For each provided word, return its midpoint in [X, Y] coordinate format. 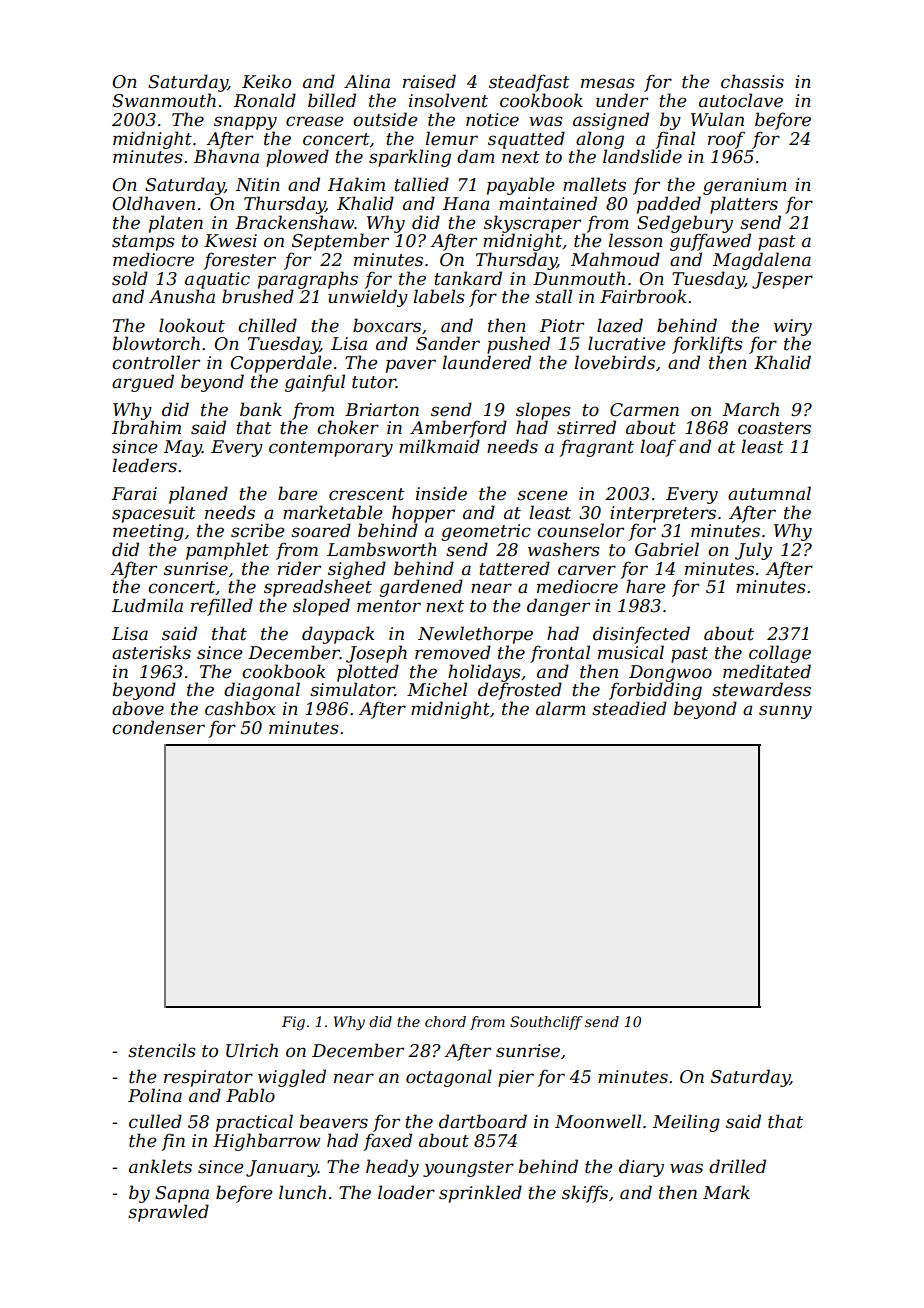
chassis [752, 81]
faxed [387, 1142]
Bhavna [226, 156]
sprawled [168, 1213]
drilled [737, 1166]
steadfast [529, 83]
